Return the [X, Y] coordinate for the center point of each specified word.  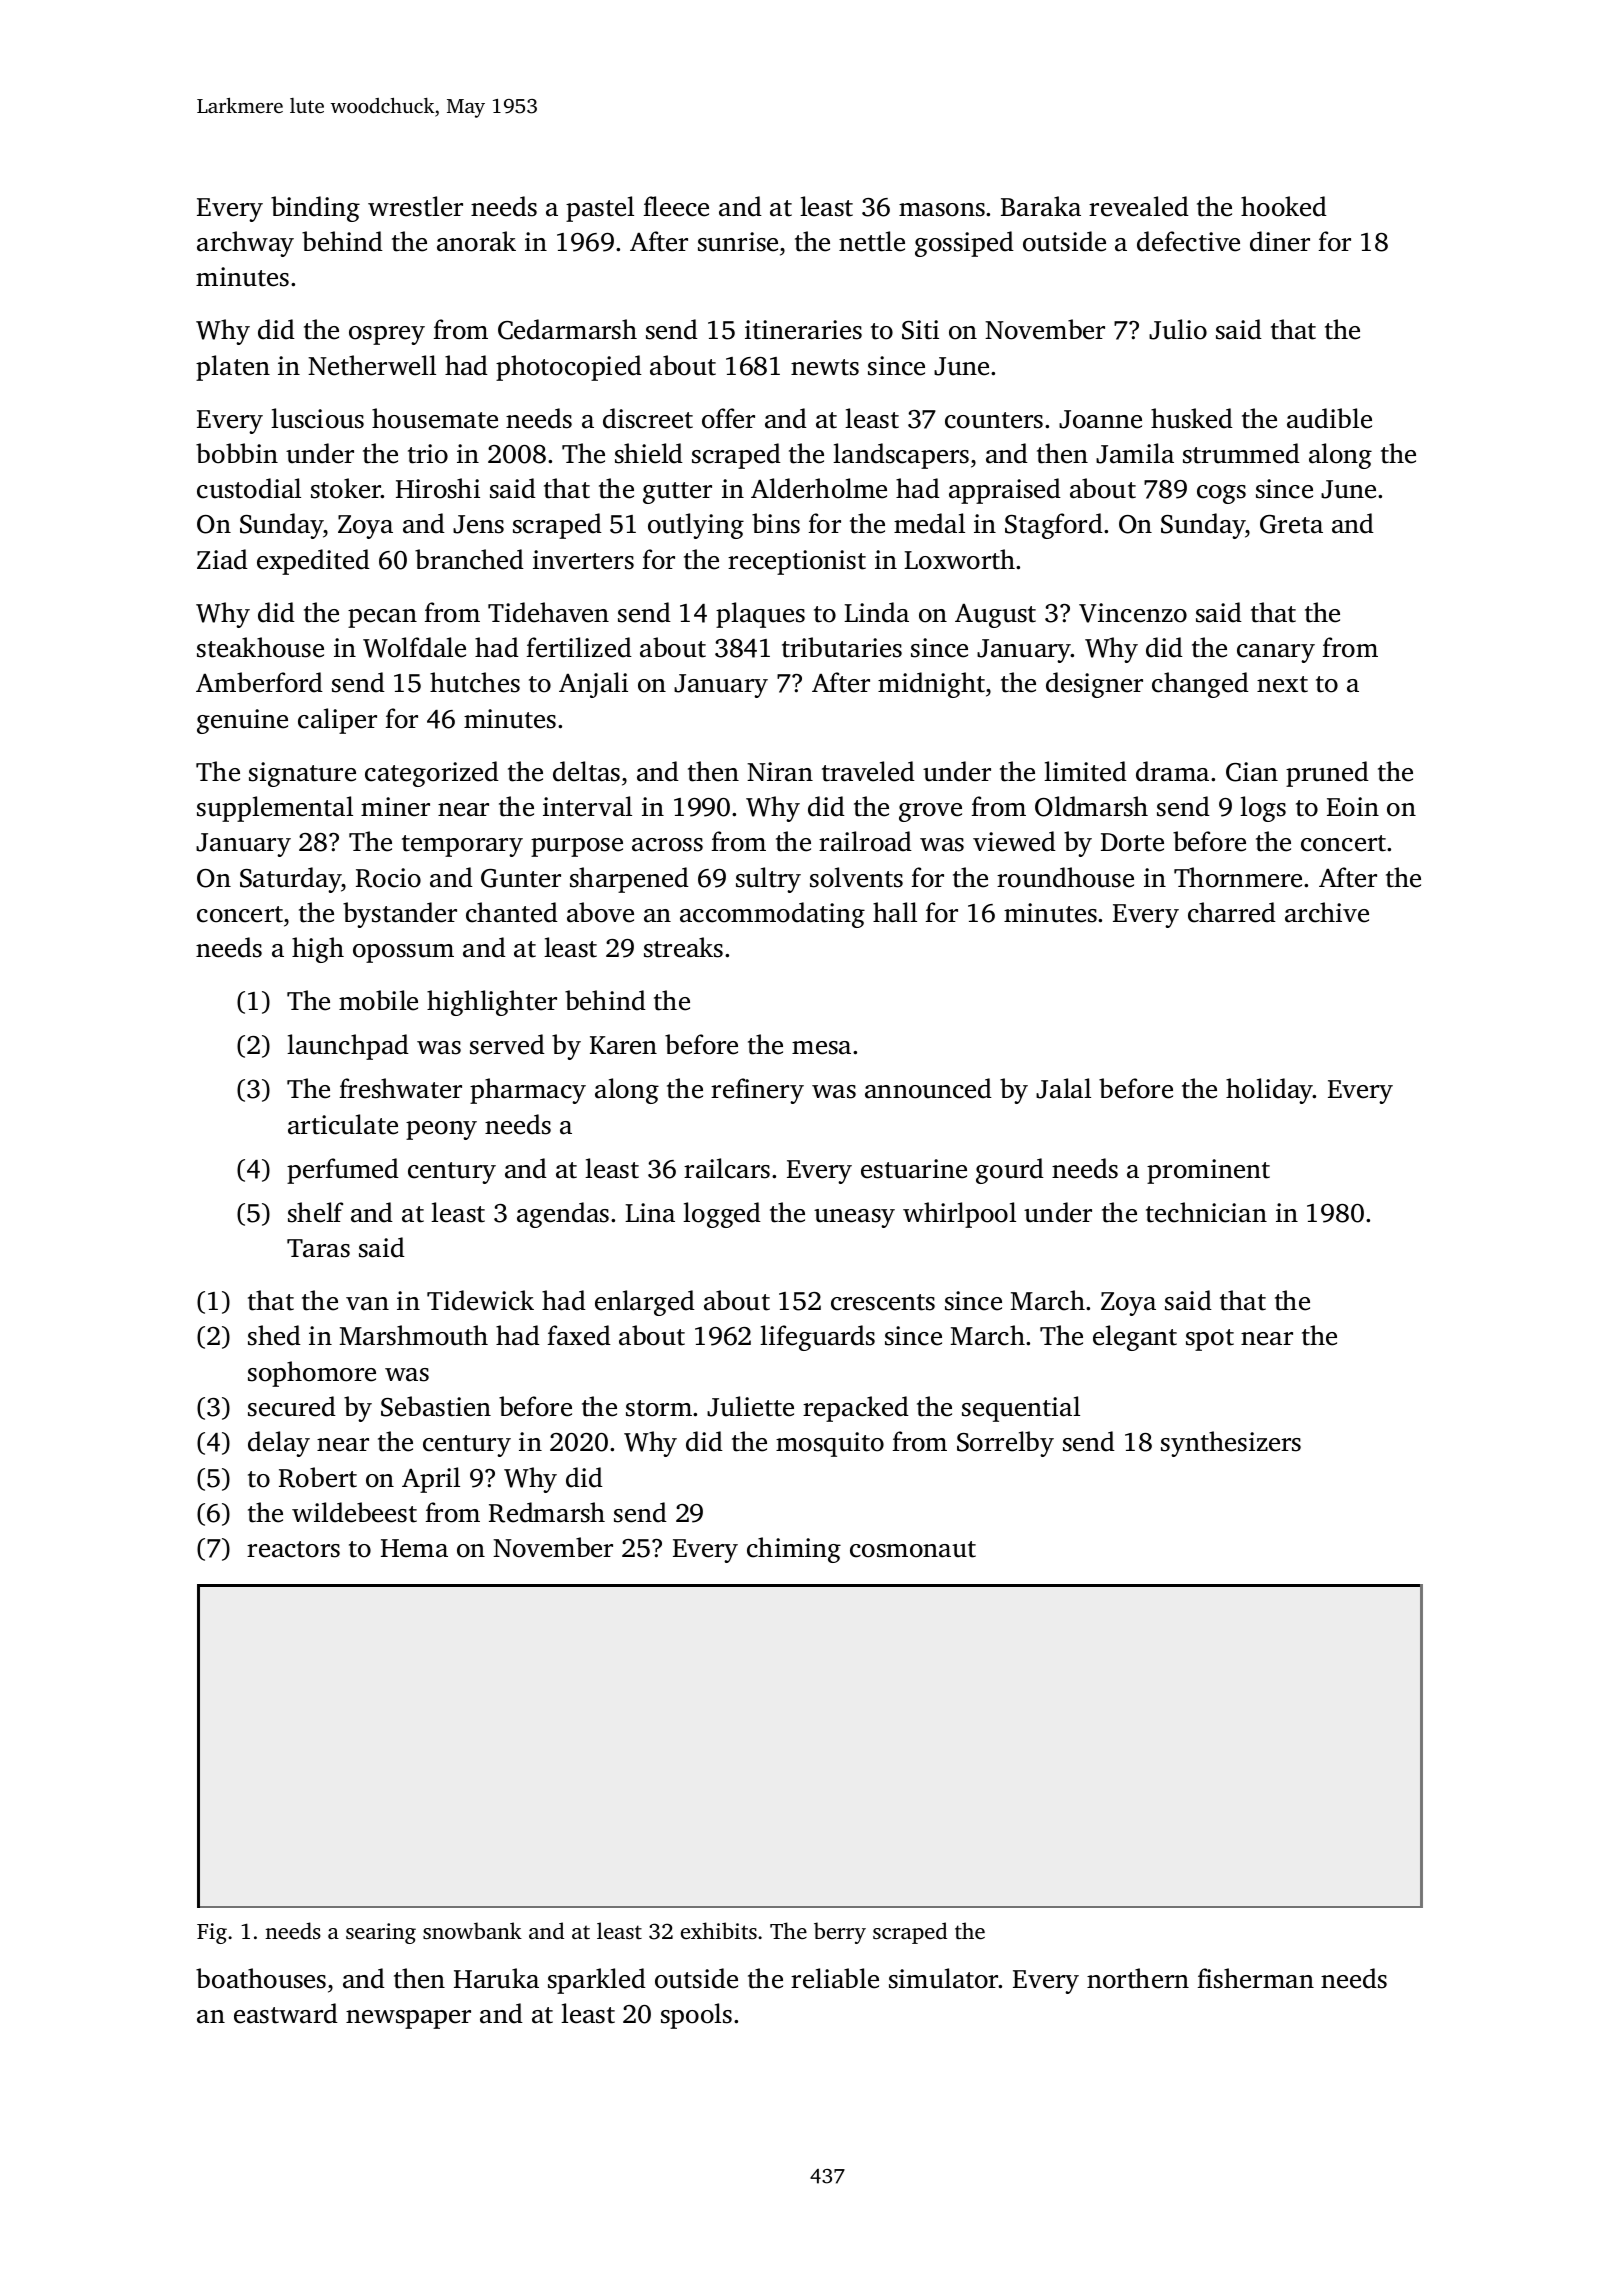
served [507, 1044]
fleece [676, 206]
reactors [293, 1549]
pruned [1327, 774]
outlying [696, 526]
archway [245, 244]
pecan [382, 618]
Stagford [1054, 526]
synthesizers [1231, 1444]
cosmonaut [913, 1549]
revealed [1139, 206]
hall [895, 912]
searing [381, 1933]
